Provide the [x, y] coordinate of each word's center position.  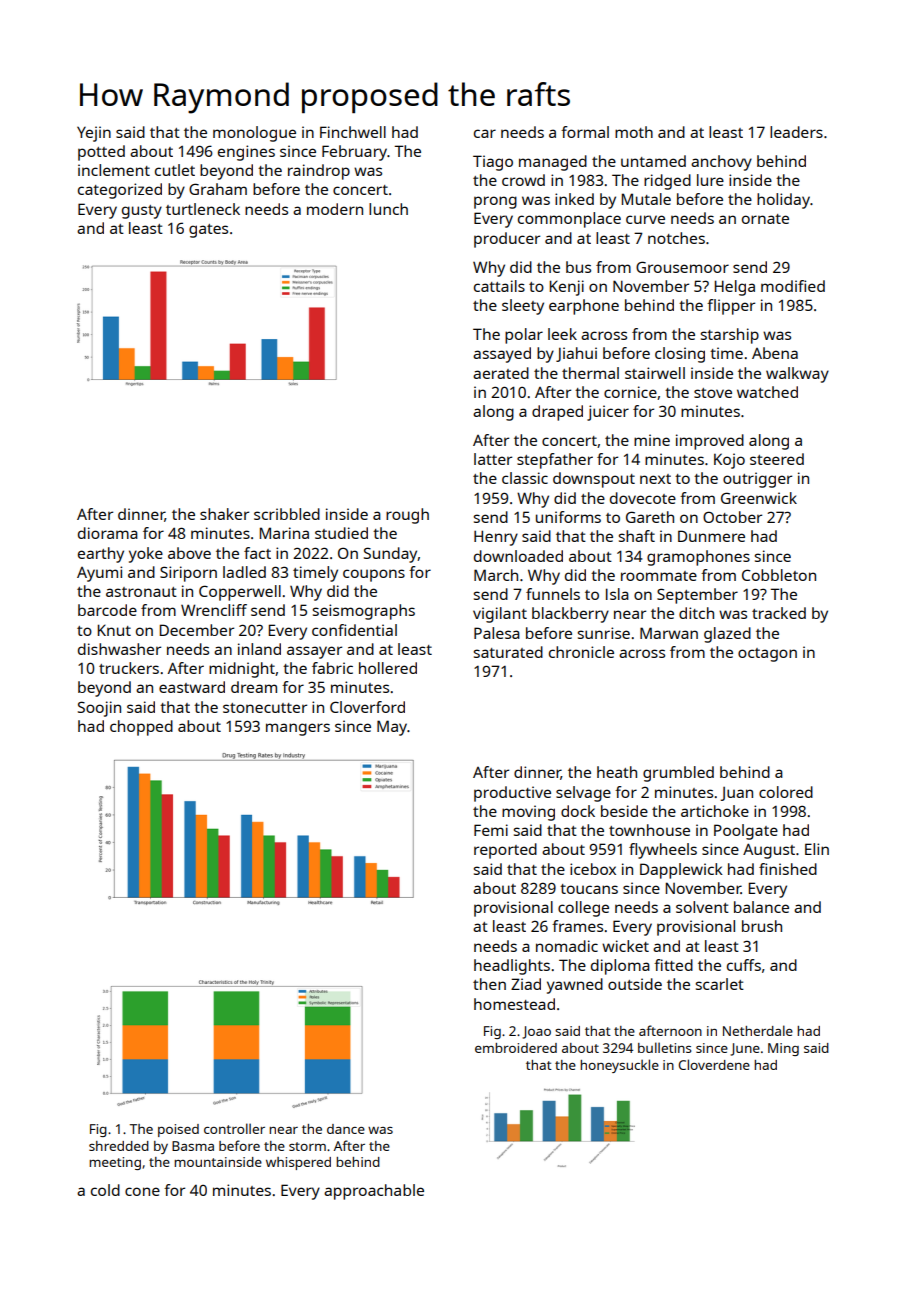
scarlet [720, 984]
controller [234, 1128]
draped [557, 413]
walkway [797, 375]
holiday [783, 201]
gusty [142, 212]
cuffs [744, 965]
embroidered [516, 1048]
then [489, 984]
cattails [499, 286]
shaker [224, 514]
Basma [193, 1146]
